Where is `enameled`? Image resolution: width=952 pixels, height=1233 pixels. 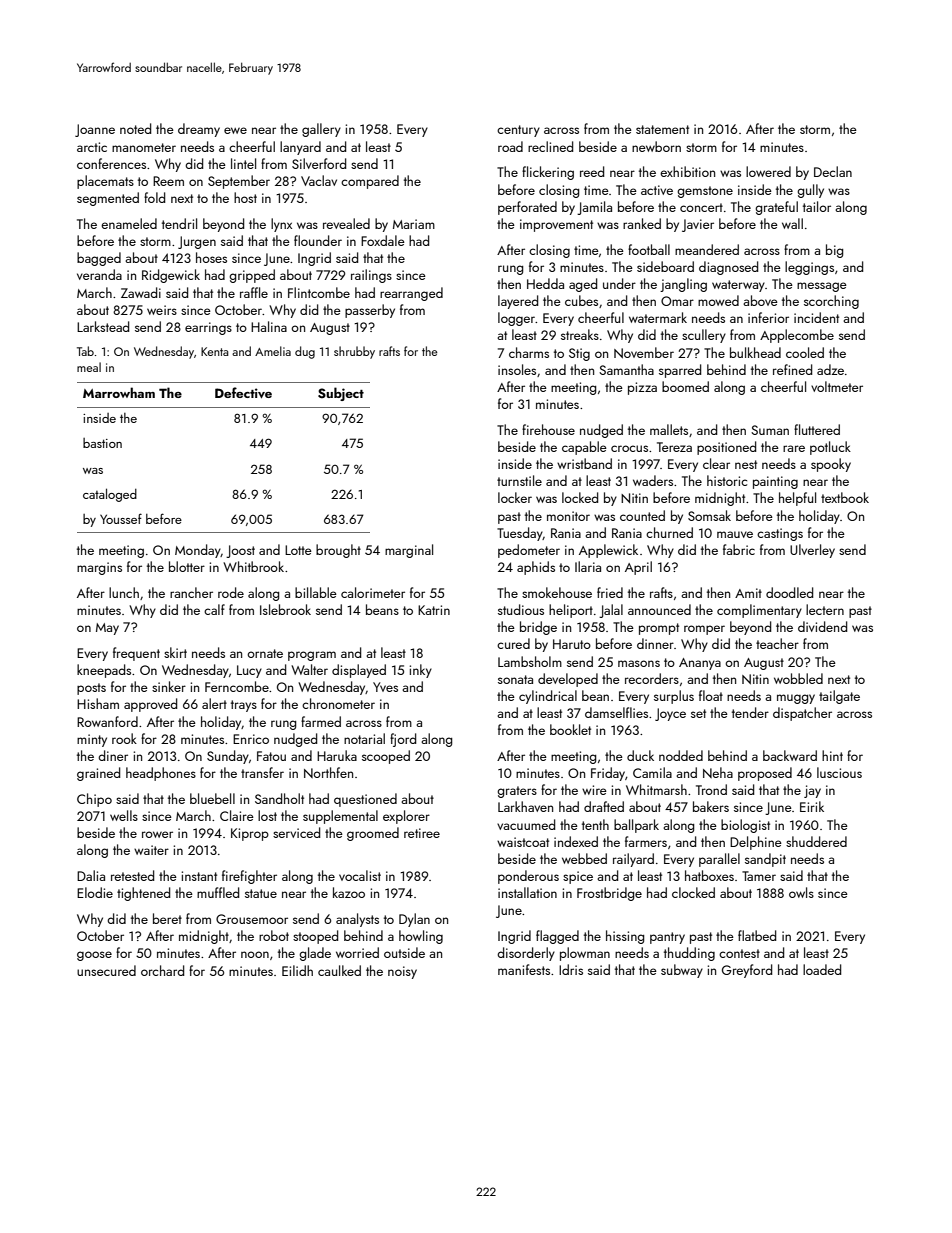 enameled is located at coordinates (129, 223).
